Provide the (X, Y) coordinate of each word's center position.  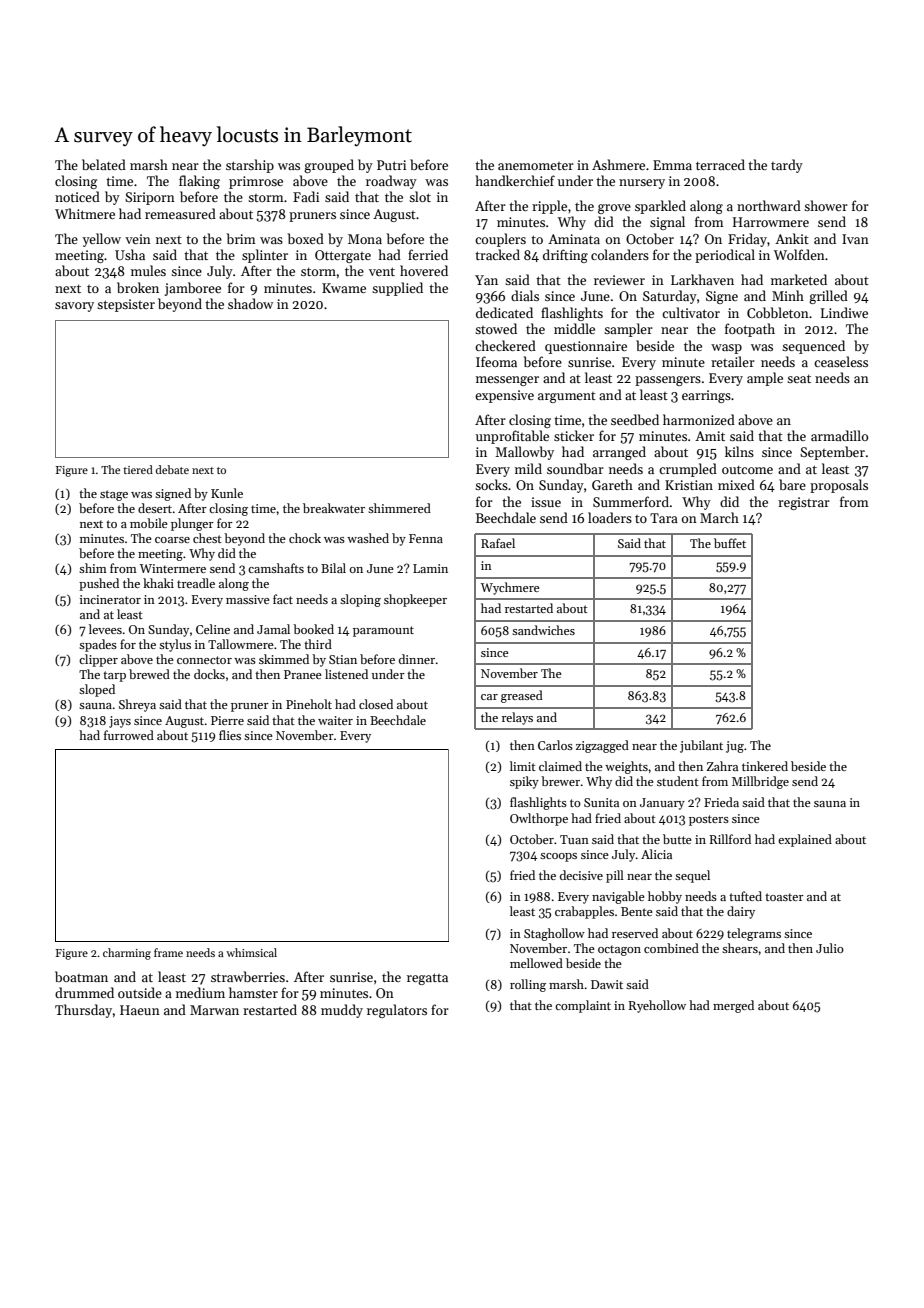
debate (172, 469)
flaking (199, 182)
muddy (342, 1011)
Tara (664, 518)
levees (105, 629)
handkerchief (515, 180)
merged (733, 1006)
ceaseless (841, 361)
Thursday (83, 1011)
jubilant (701, 746)
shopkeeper (415, 600)
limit (523, 766)
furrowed (129, 735)
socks (491, 484)
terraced (720, 164)
